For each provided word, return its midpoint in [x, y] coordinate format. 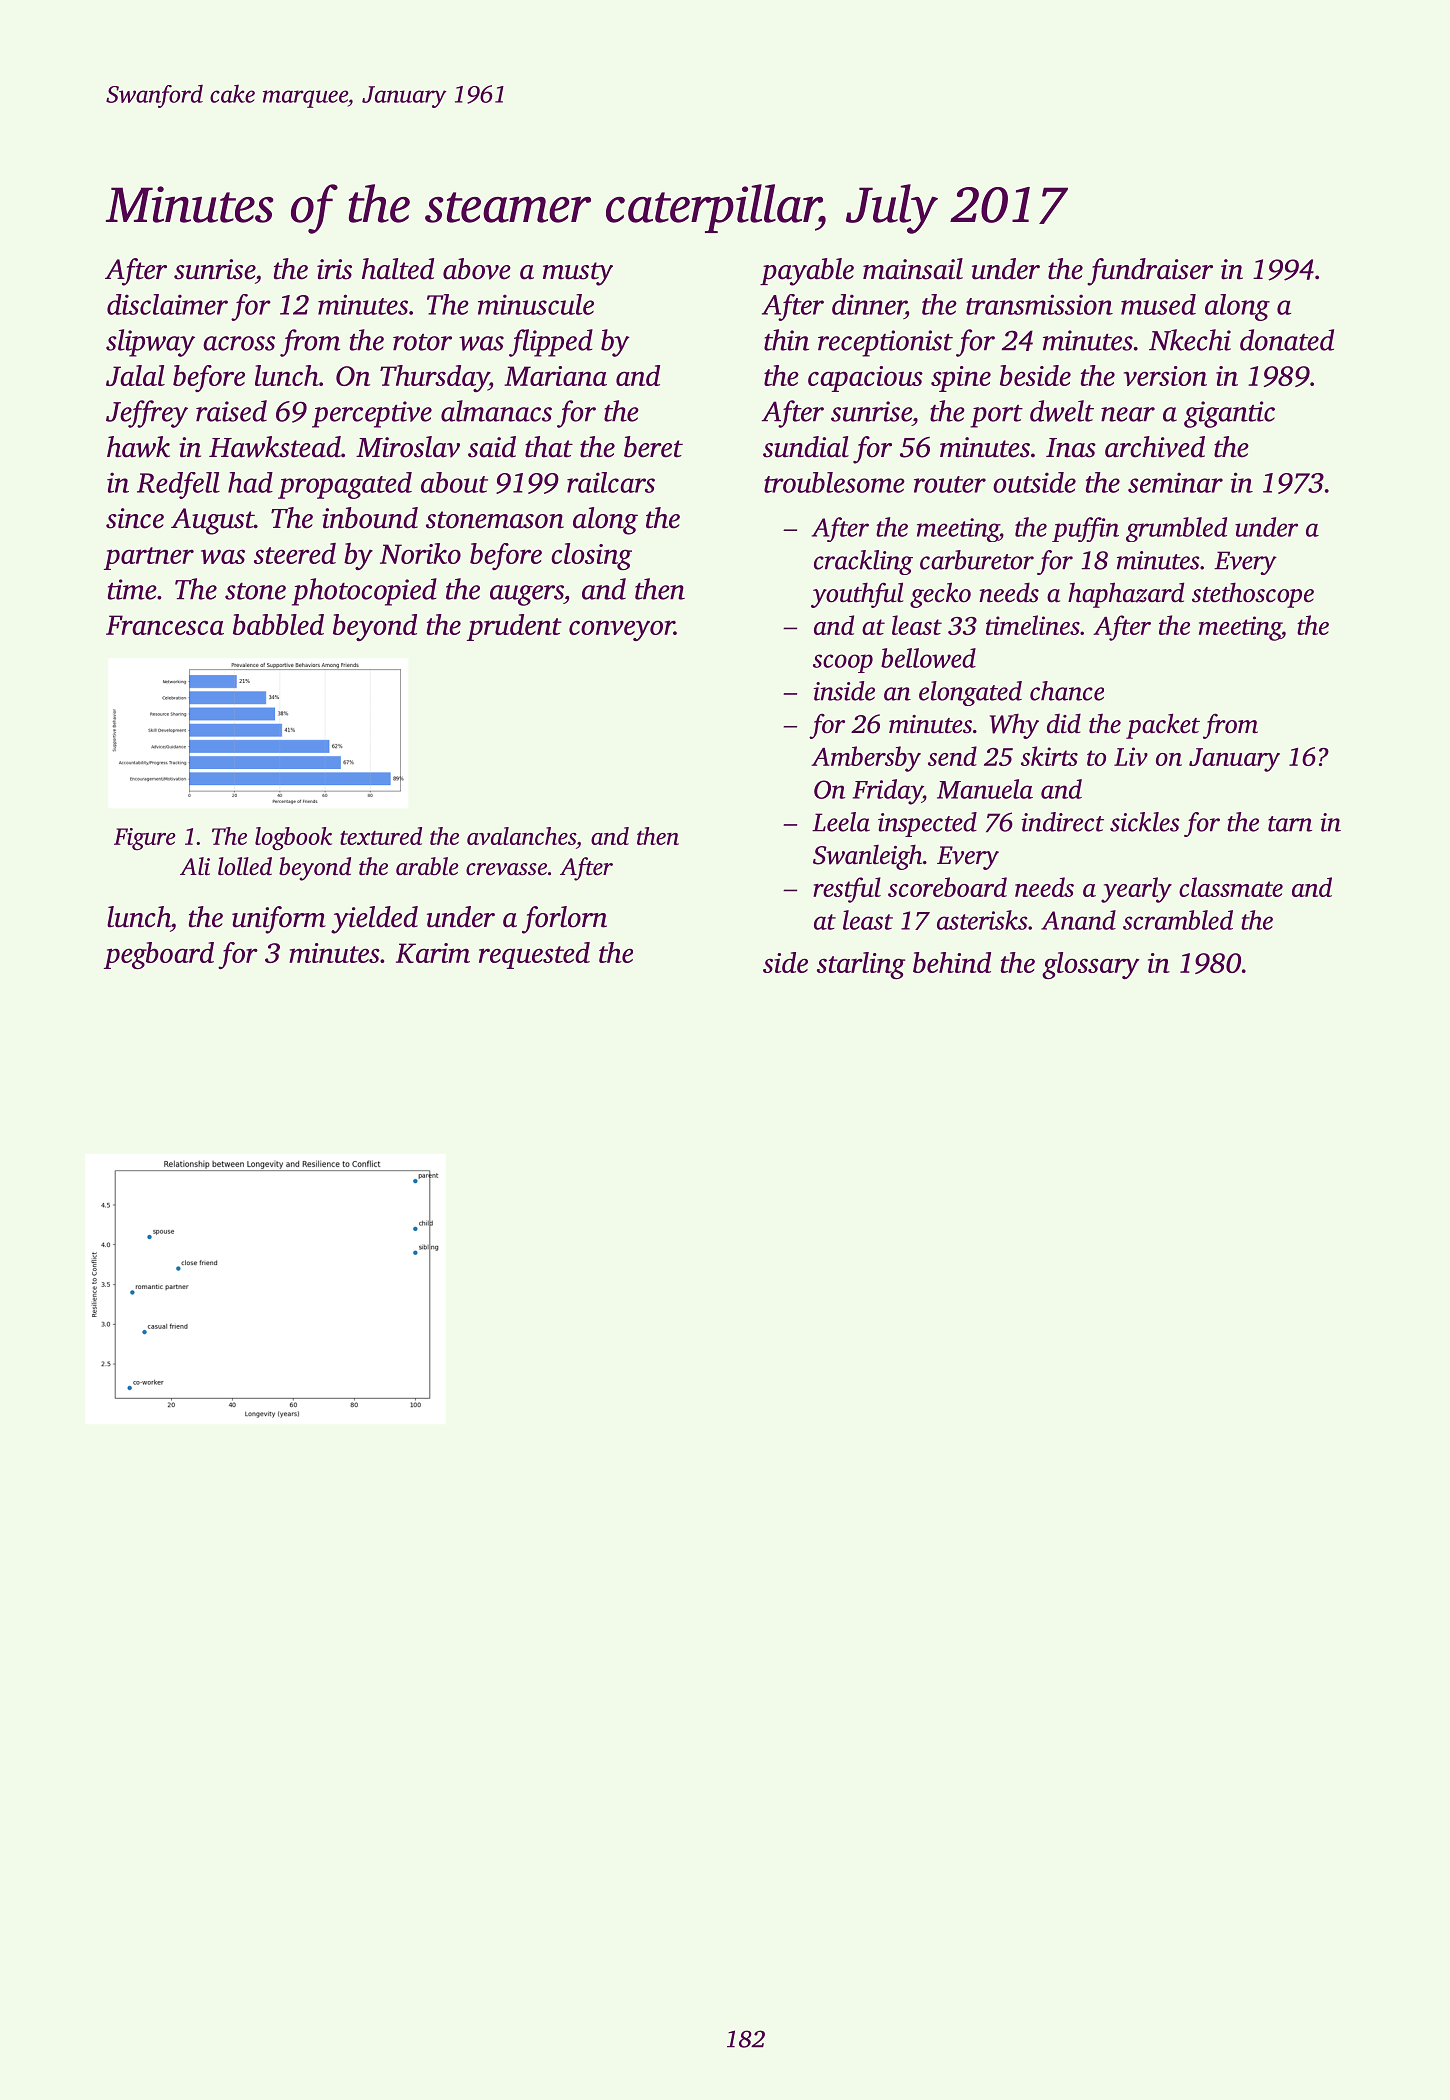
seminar [1175, 482]
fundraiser [1150, 272]
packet [1163, 726]
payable [807, 272]
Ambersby [866, 759]
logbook [293, 839]
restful [847, 890]
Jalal [135, 375]
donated [1287, 340]
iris [334, 269]
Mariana [555, 376]
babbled [278, 624]
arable [427, 866]
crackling [863, 562]
